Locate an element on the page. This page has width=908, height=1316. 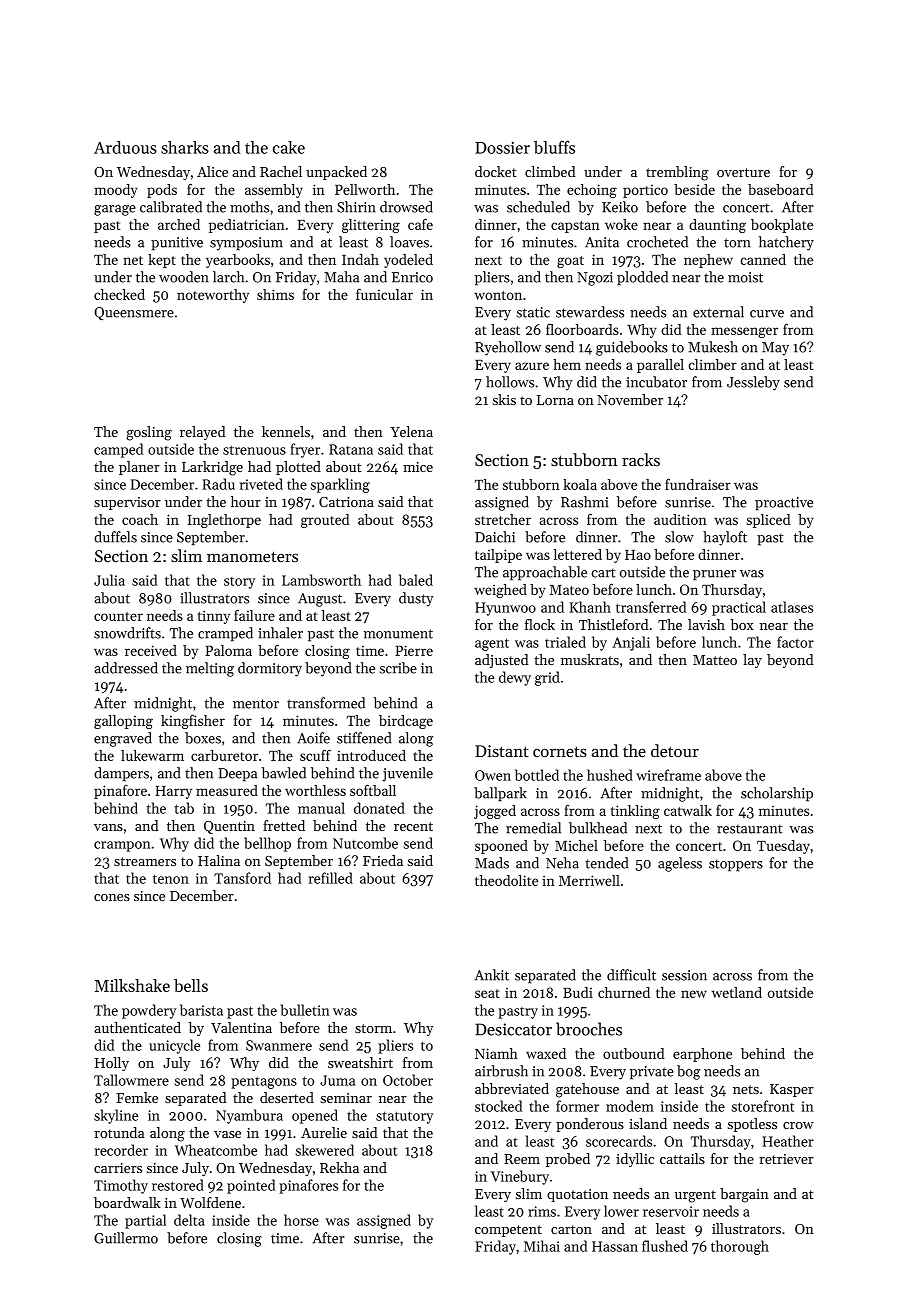
spliced is located at coordinates (769, 521).
